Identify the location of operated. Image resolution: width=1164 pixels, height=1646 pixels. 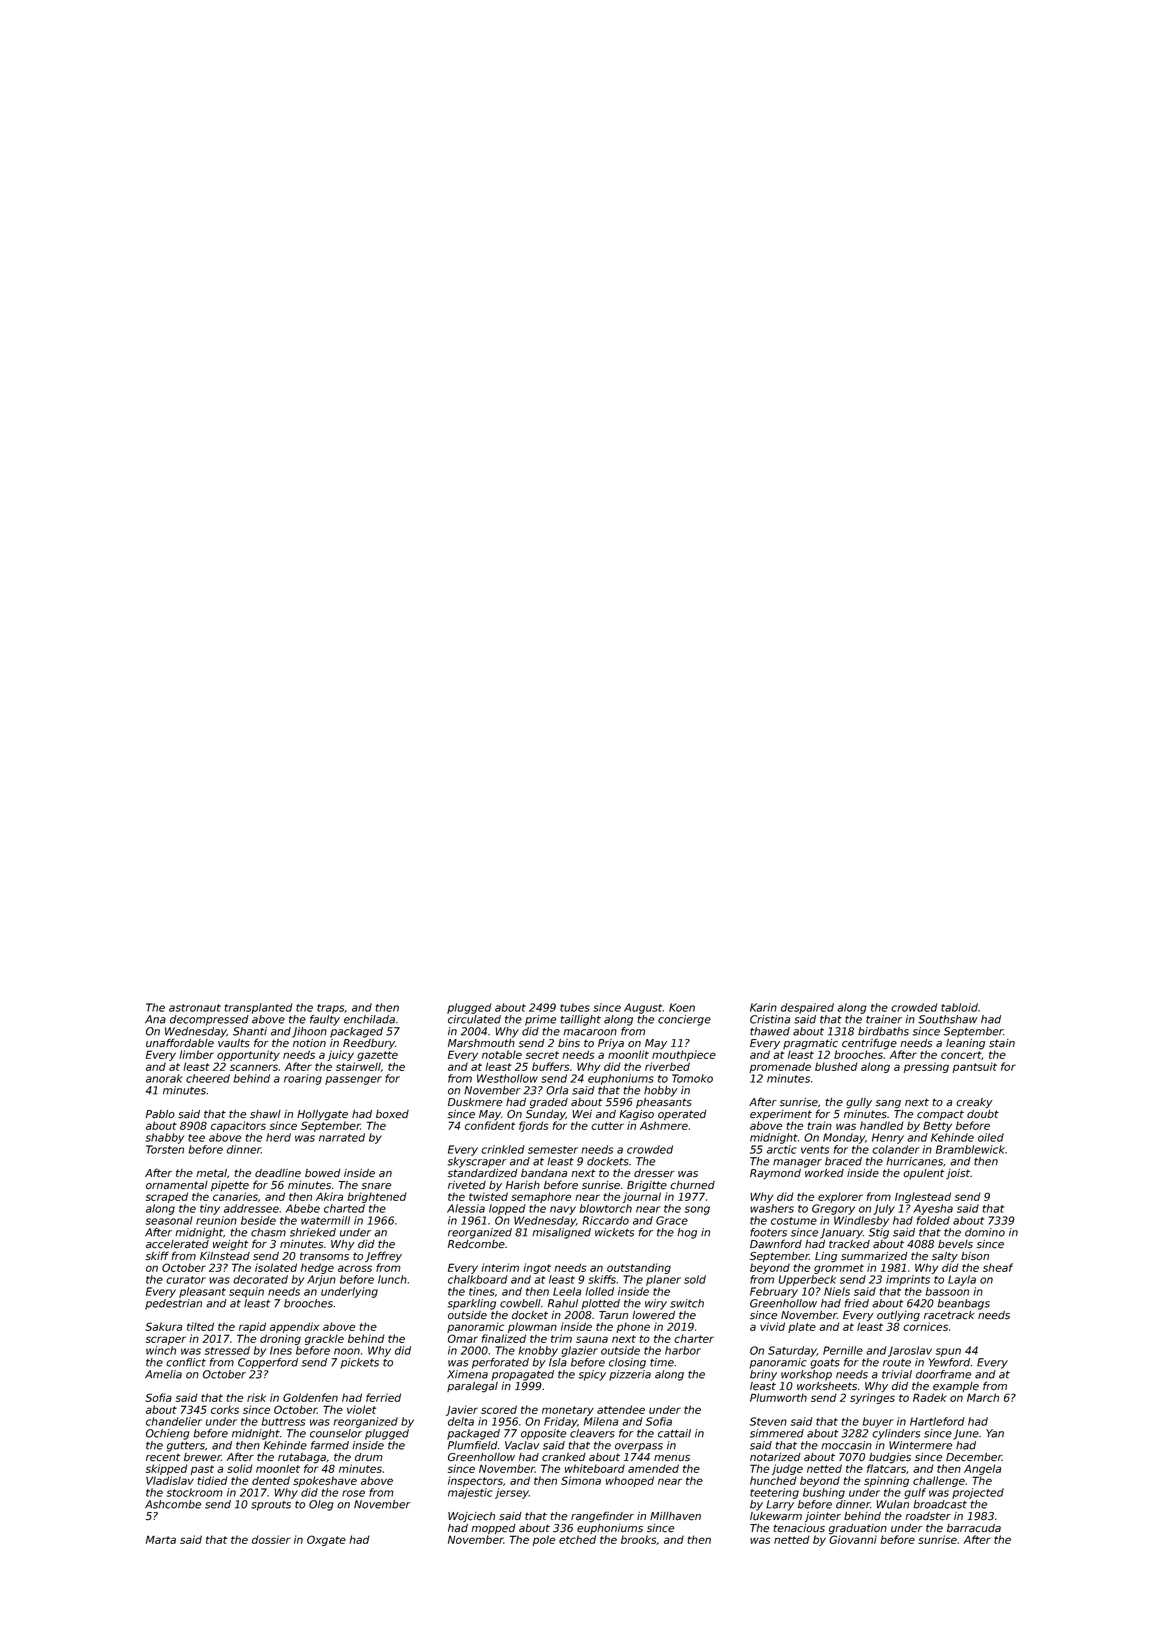
(682, 1115).
